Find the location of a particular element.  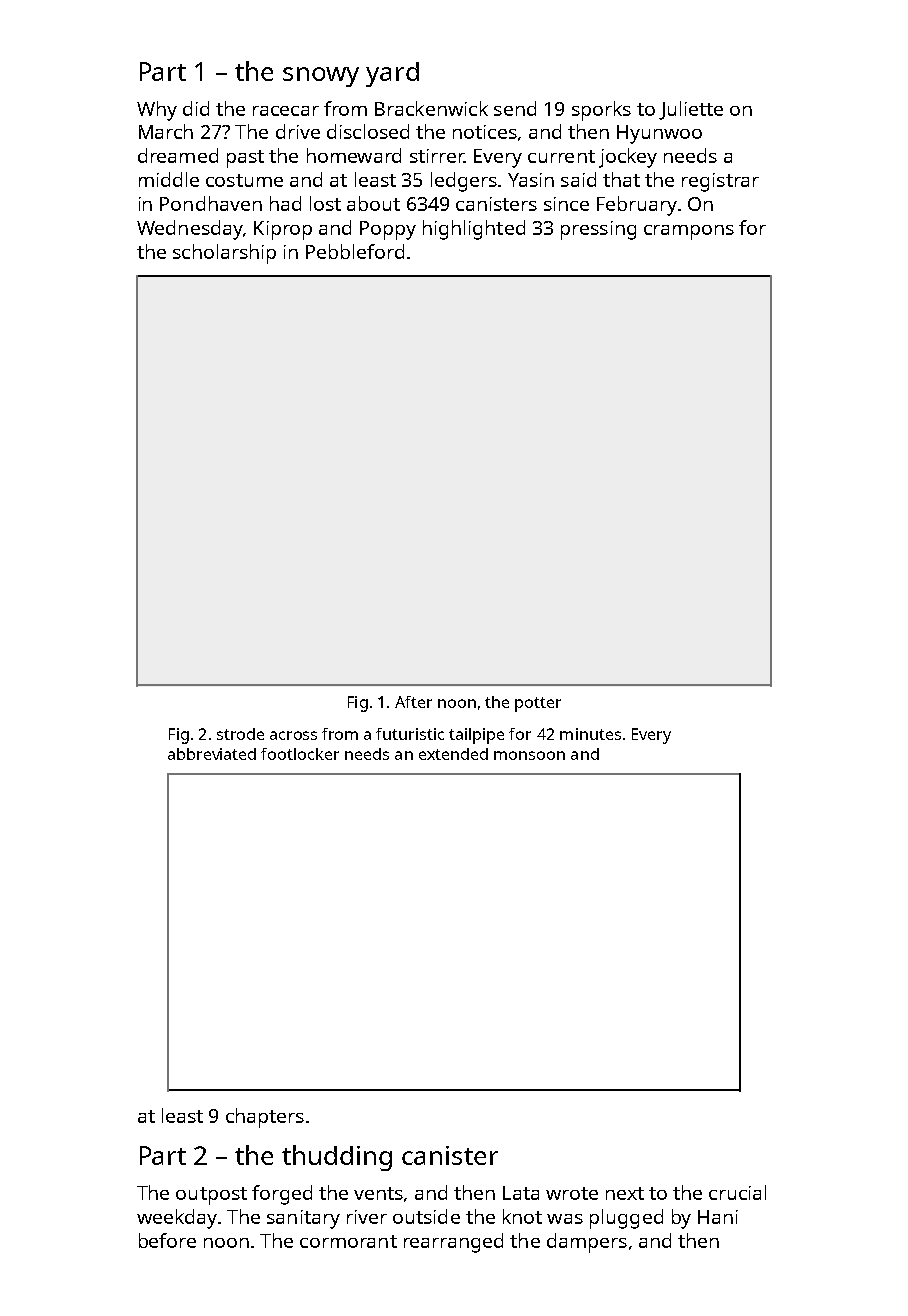

minutes is located at coordinates (590, 734).
